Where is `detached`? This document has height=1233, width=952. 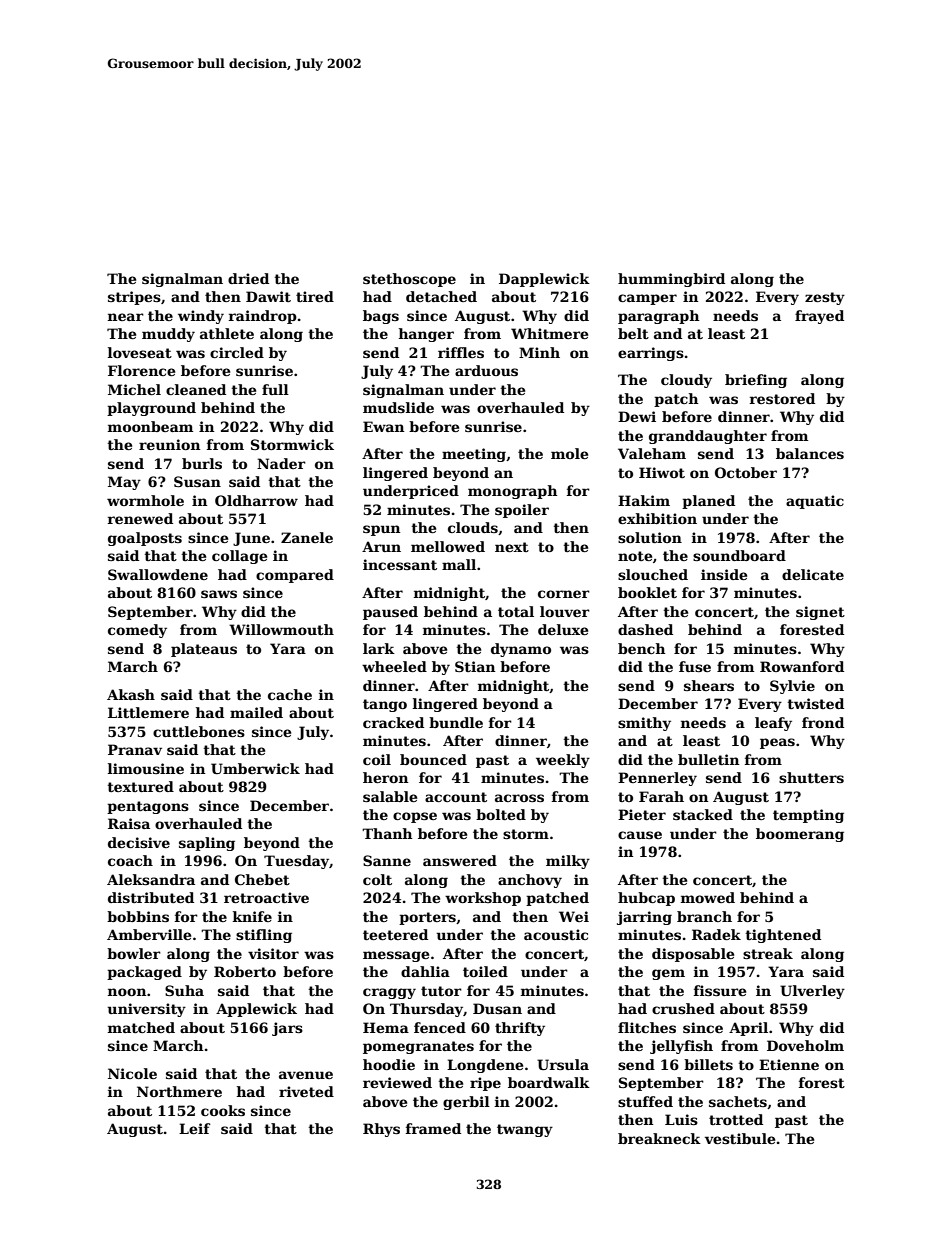
detached is located at coordinates (441, 296).
